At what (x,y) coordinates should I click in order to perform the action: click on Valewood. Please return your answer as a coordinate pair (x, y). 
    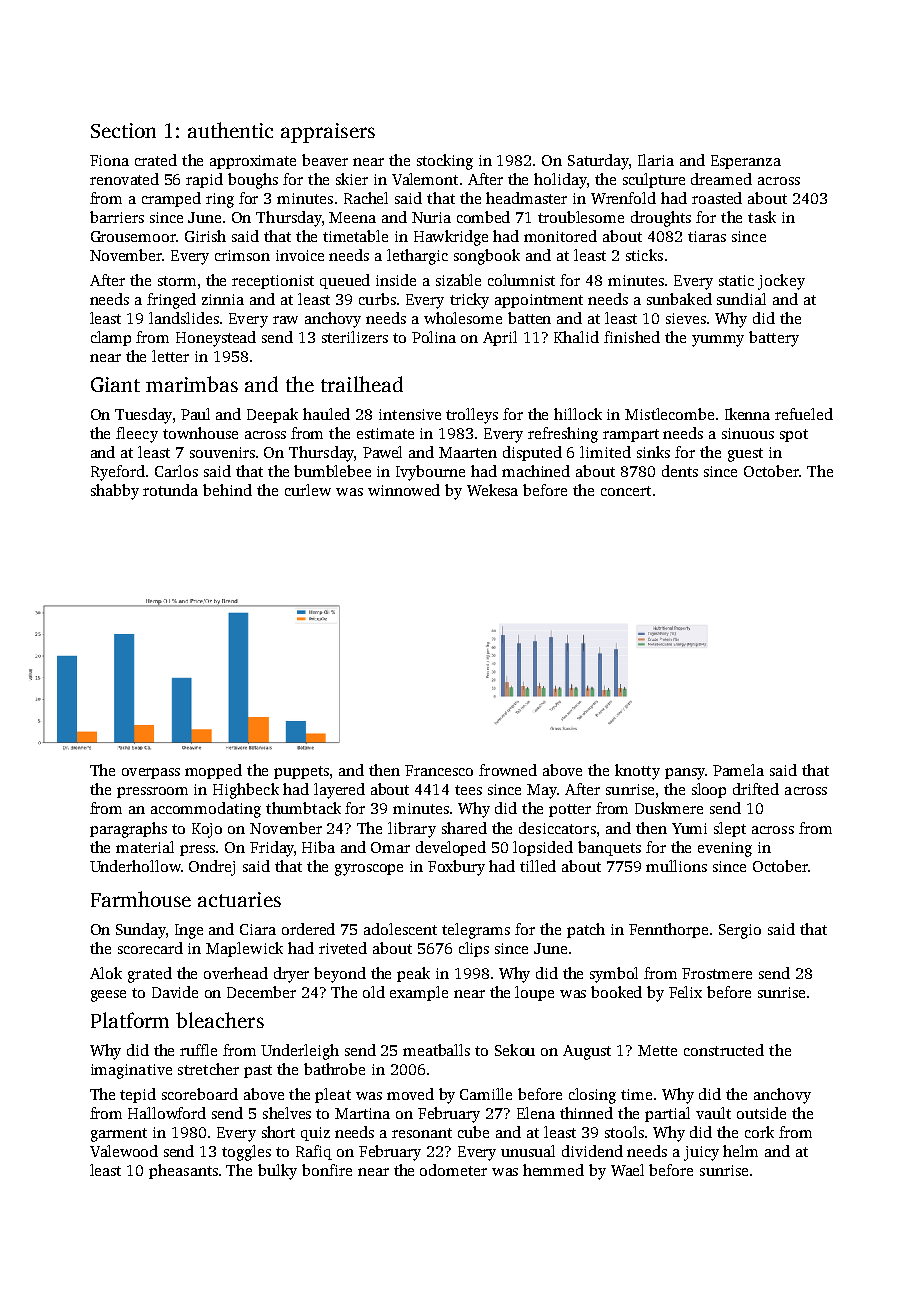
    Looking at the image, I should click on (124, 1151).
